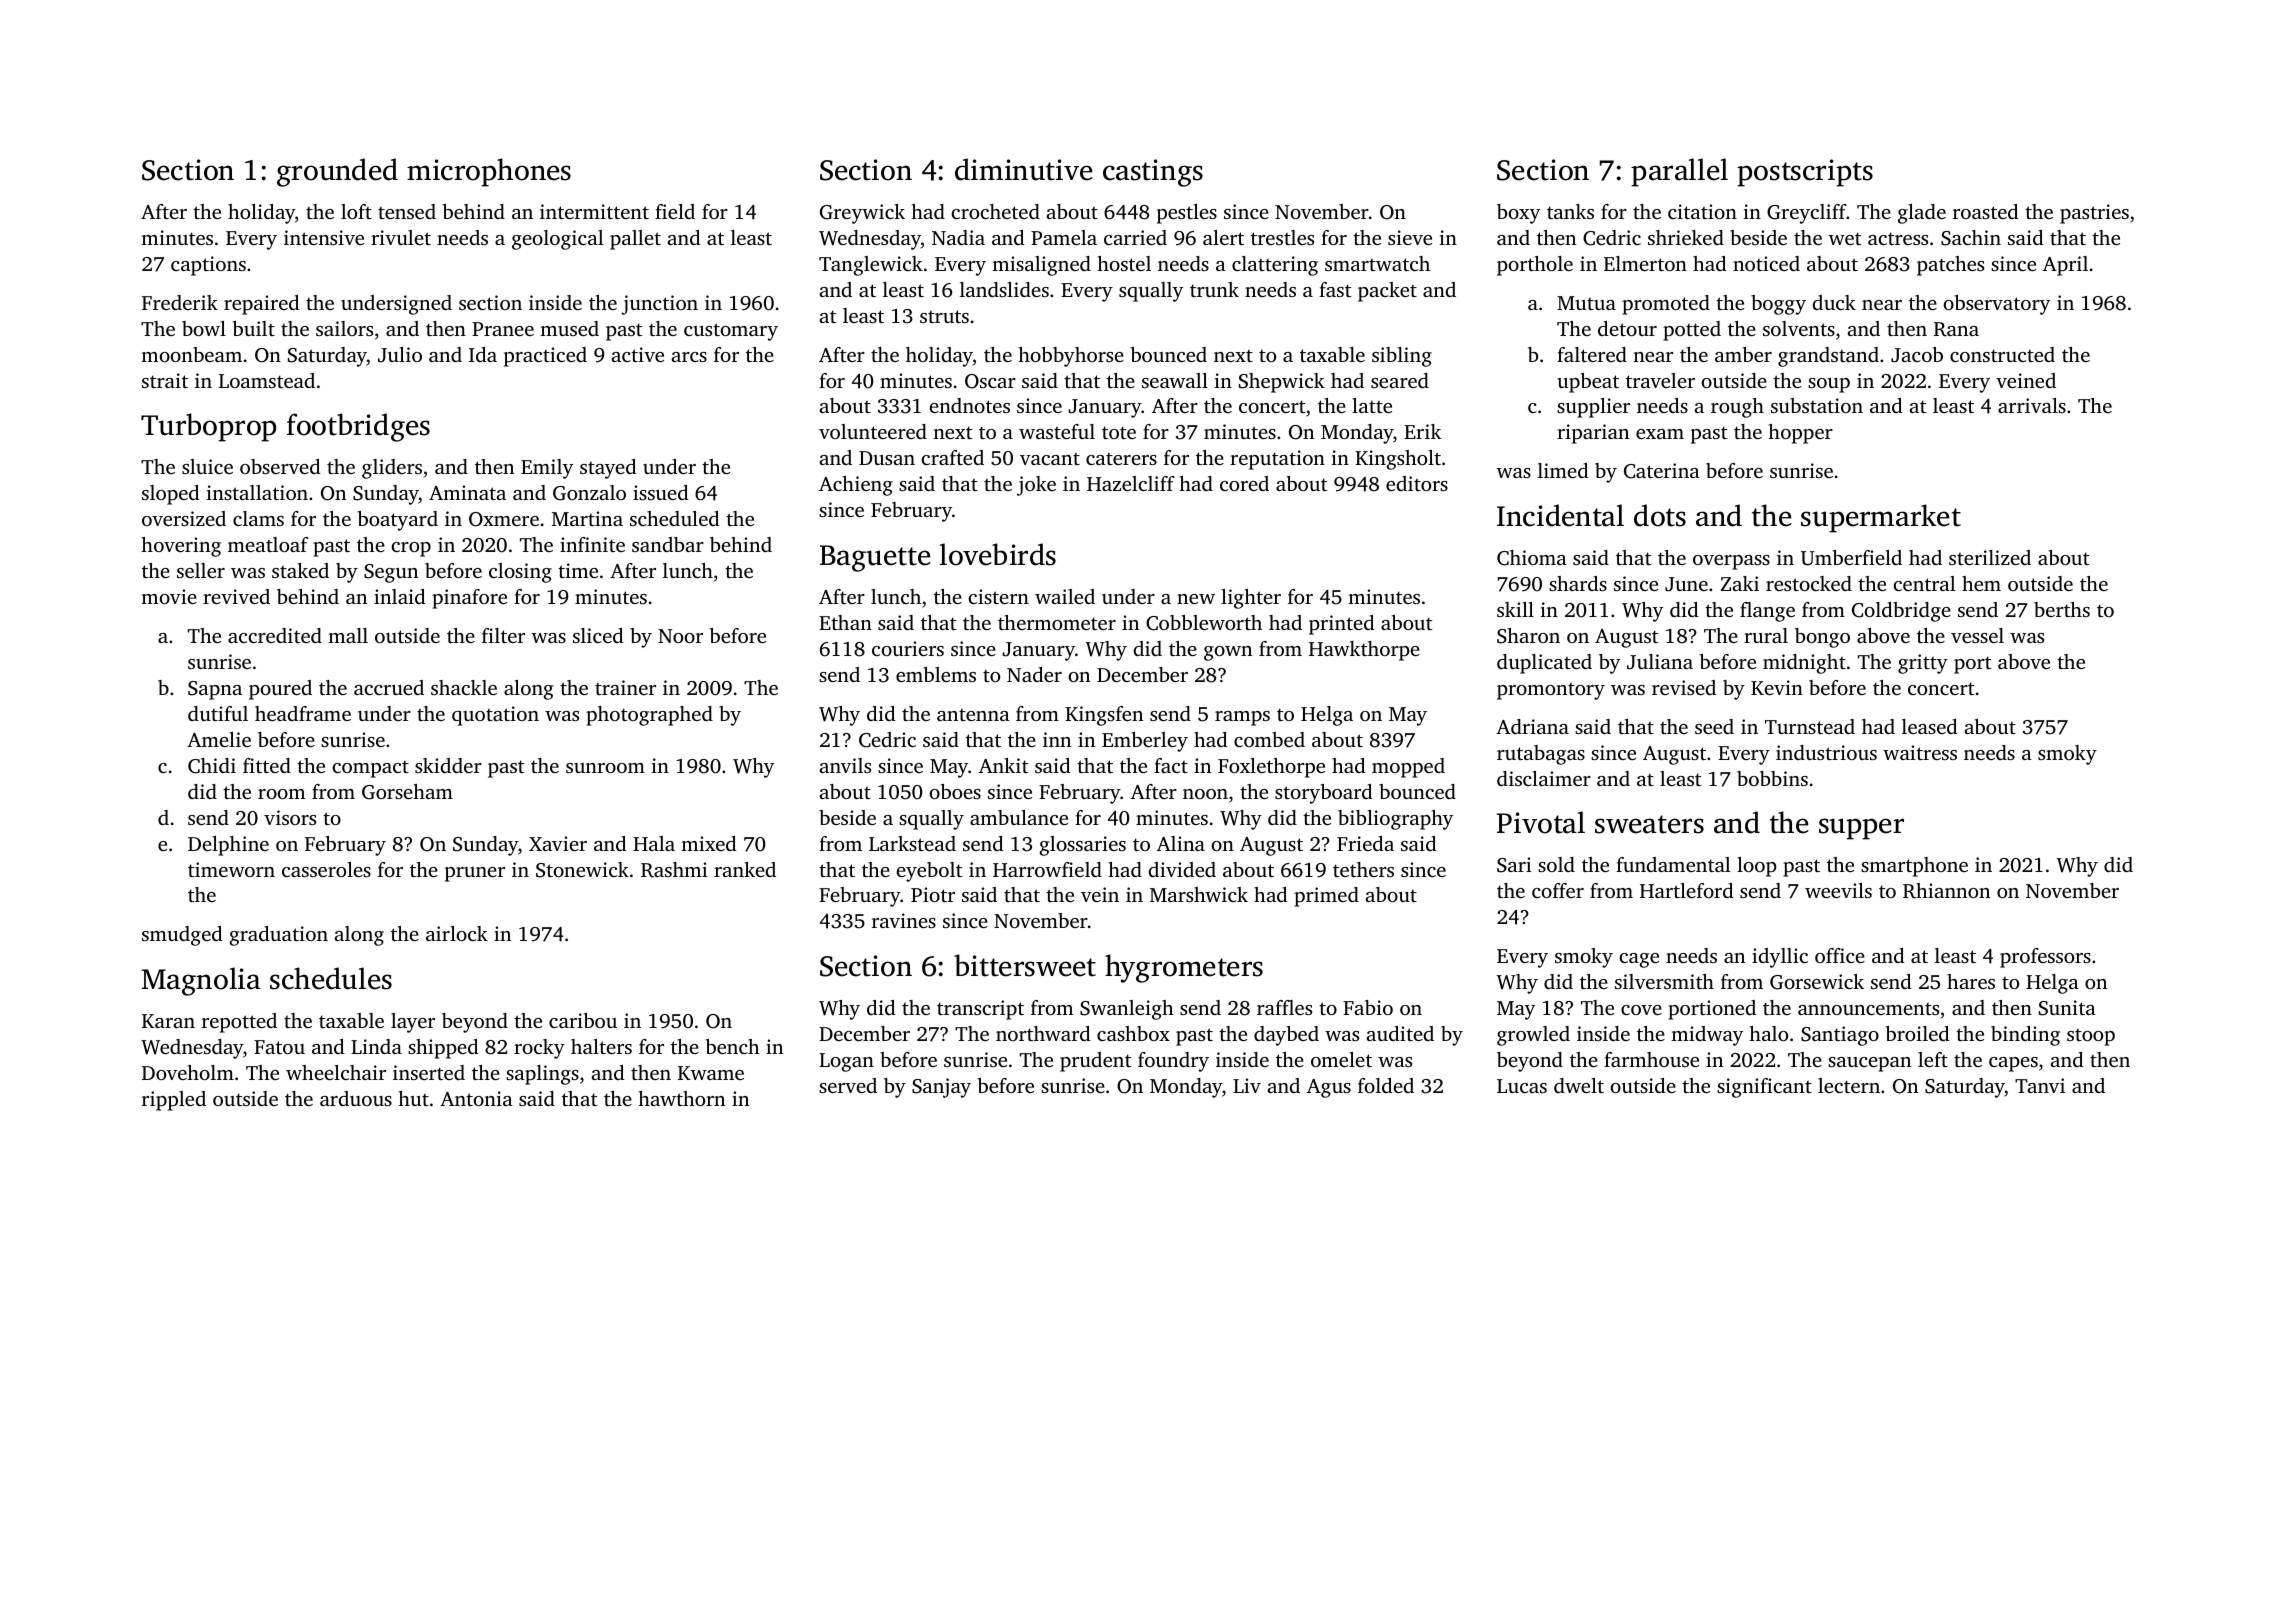 This screenshot has width=2282, height=1614. What do you see at coordinates (594, 211) in the screenshot?
I see `intermittent` at bounding box center [594, 211].
